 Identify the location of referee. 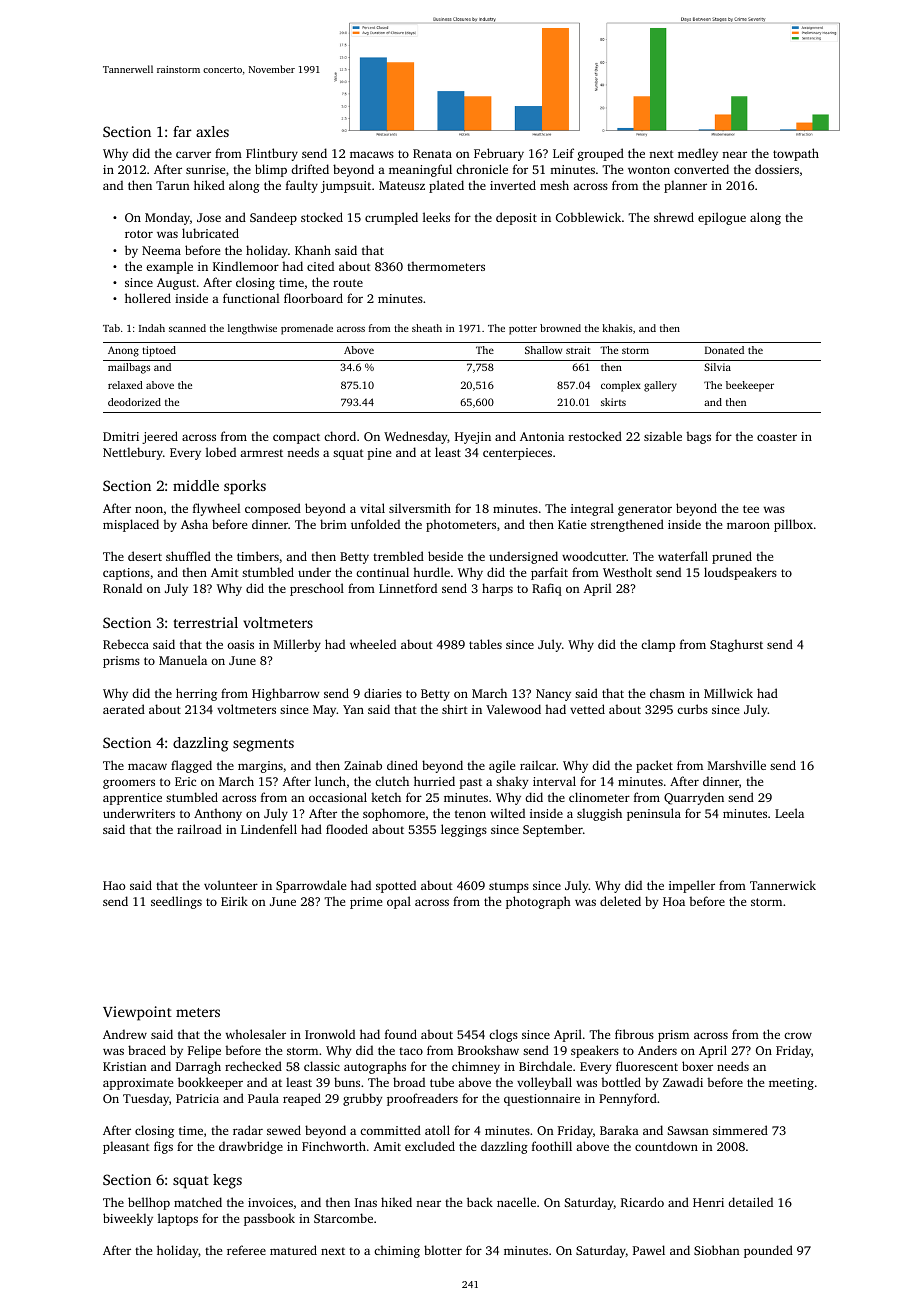
(246, 1250).
